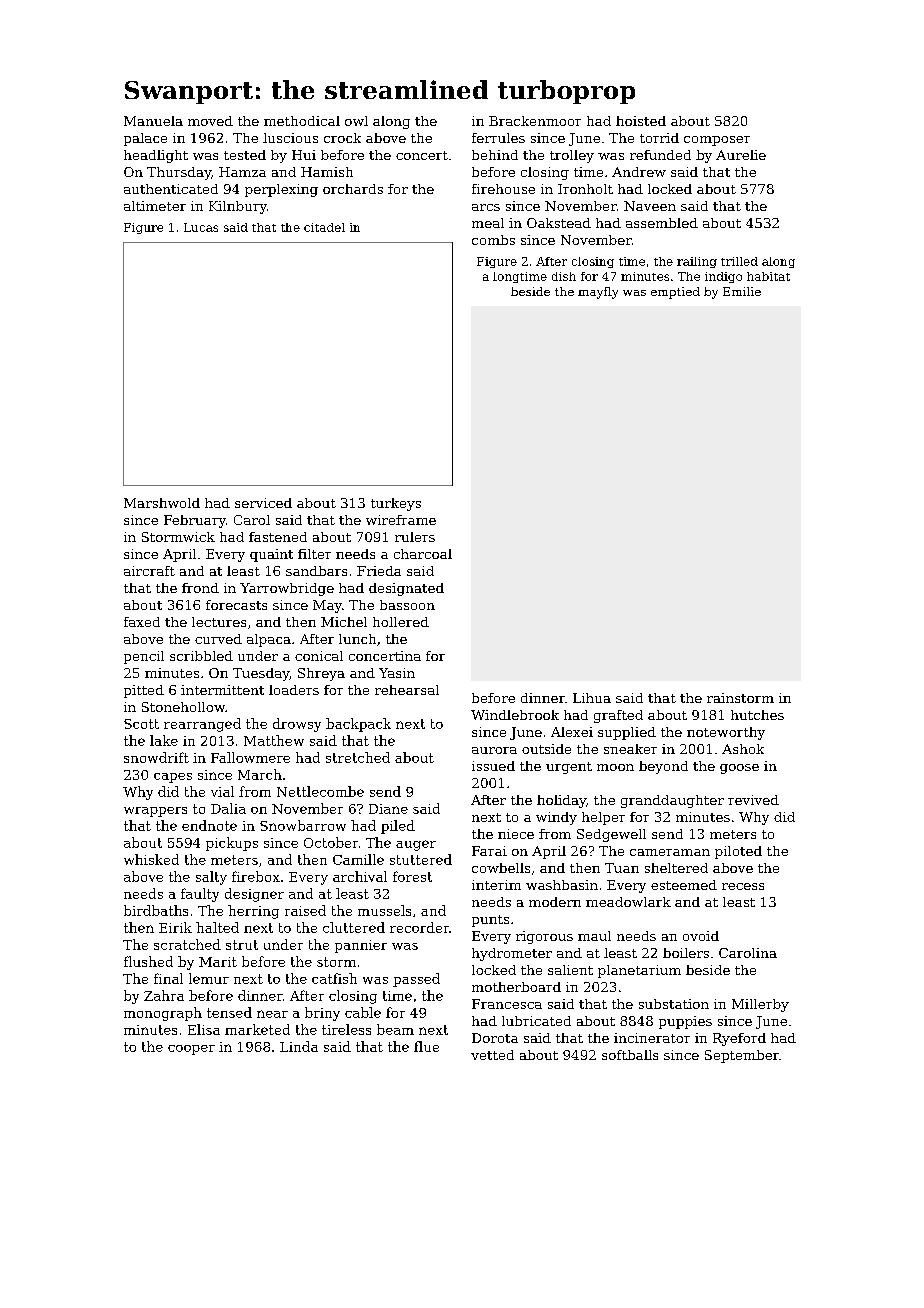 Image resolution: width=924 pixels, height=1308 pixels. I want to click on fastened, so click(278, 537).
